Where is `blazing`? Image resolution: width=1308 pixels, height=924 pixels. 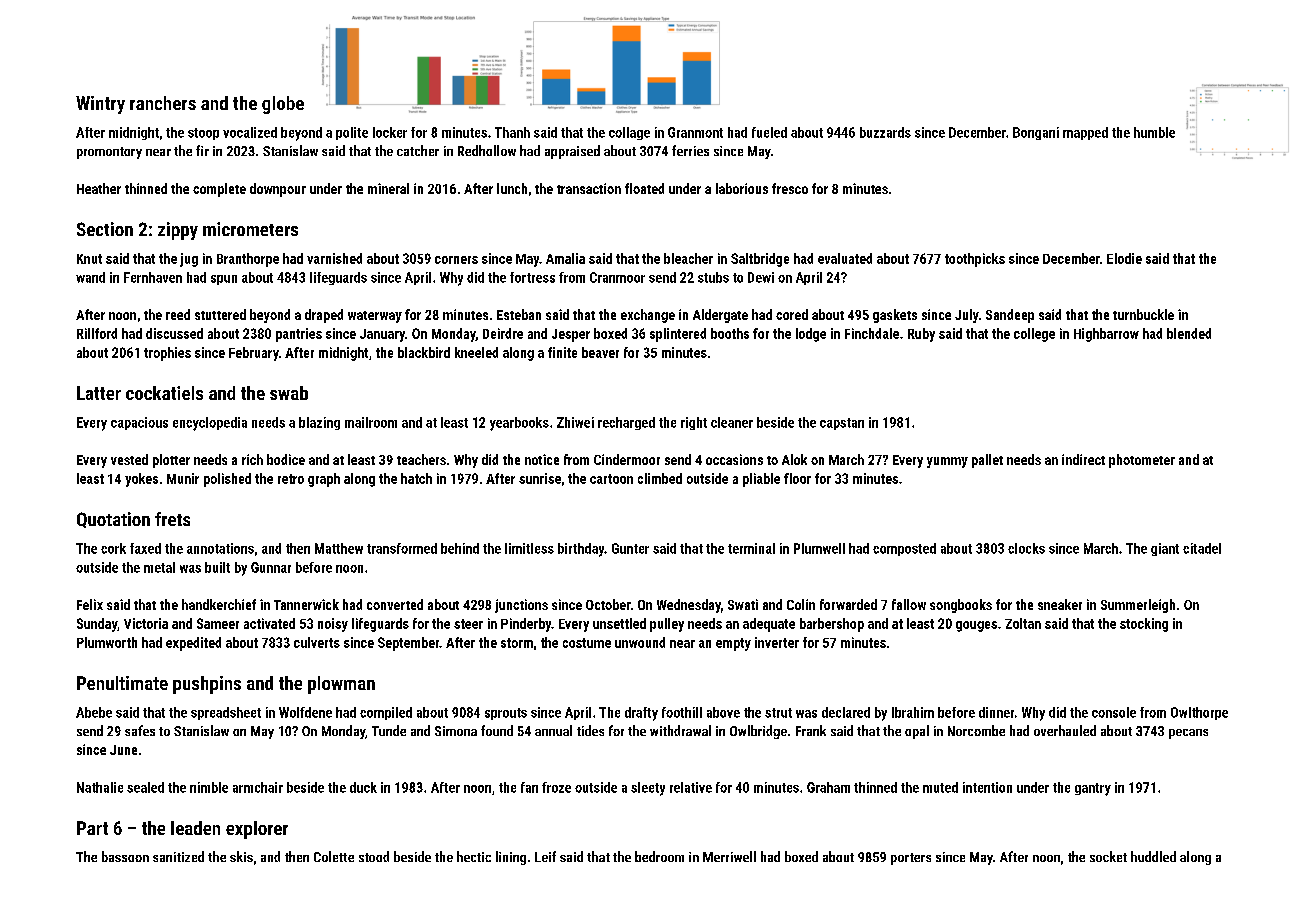
blazing is located at coordinates (319, 423).
